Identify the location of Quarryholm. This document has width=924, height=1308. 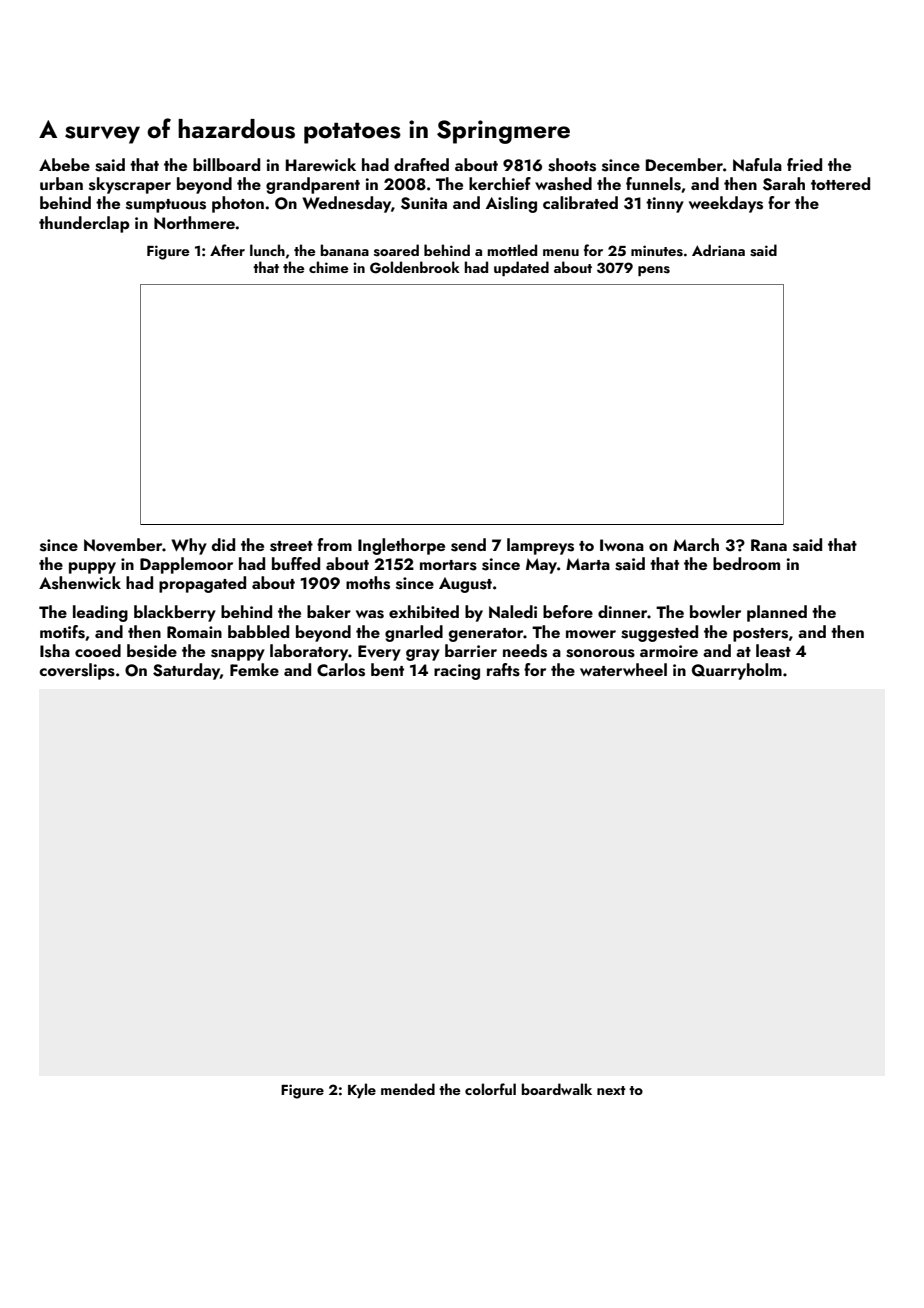
(737, 671).
